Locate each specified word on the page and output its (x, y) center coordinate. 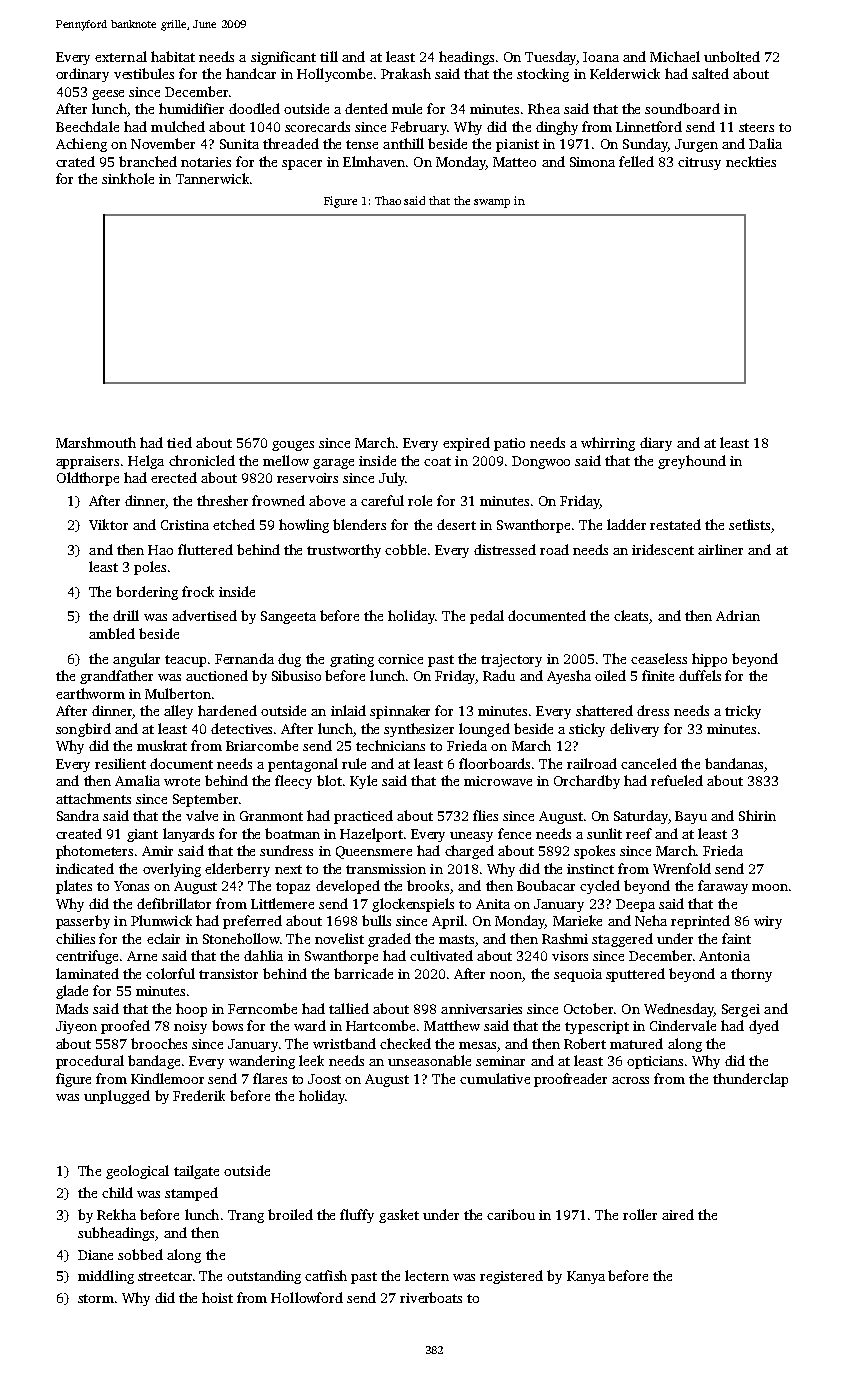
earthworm (90, 693)
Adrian (738, 615)
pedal (487, 617)
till (329, 56)
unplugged (117, 1097)
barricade (363, 973)
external (121, 56)
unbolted (732, 56)
